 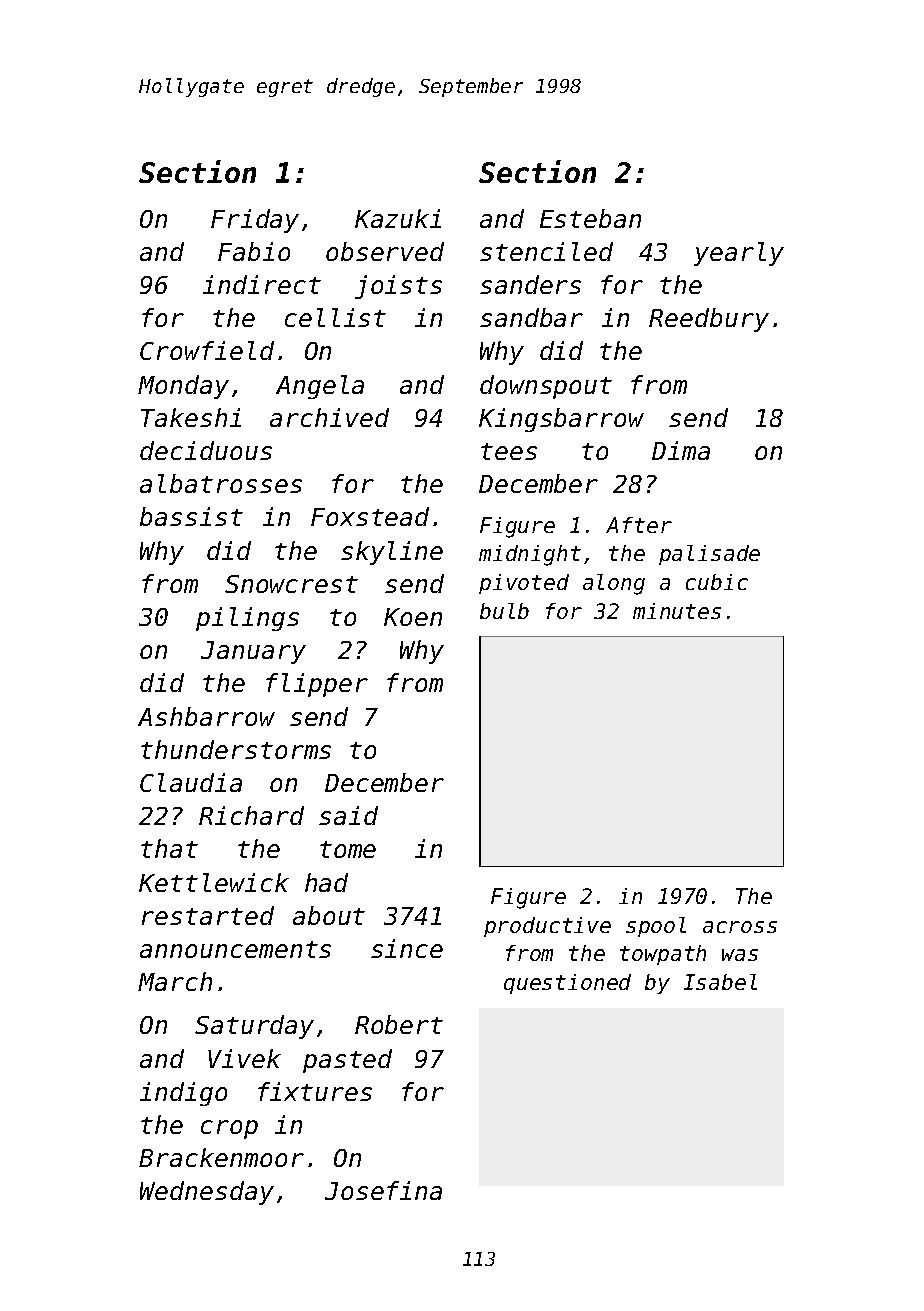 I want to click on Esteban, so click(x=590, y=218).
